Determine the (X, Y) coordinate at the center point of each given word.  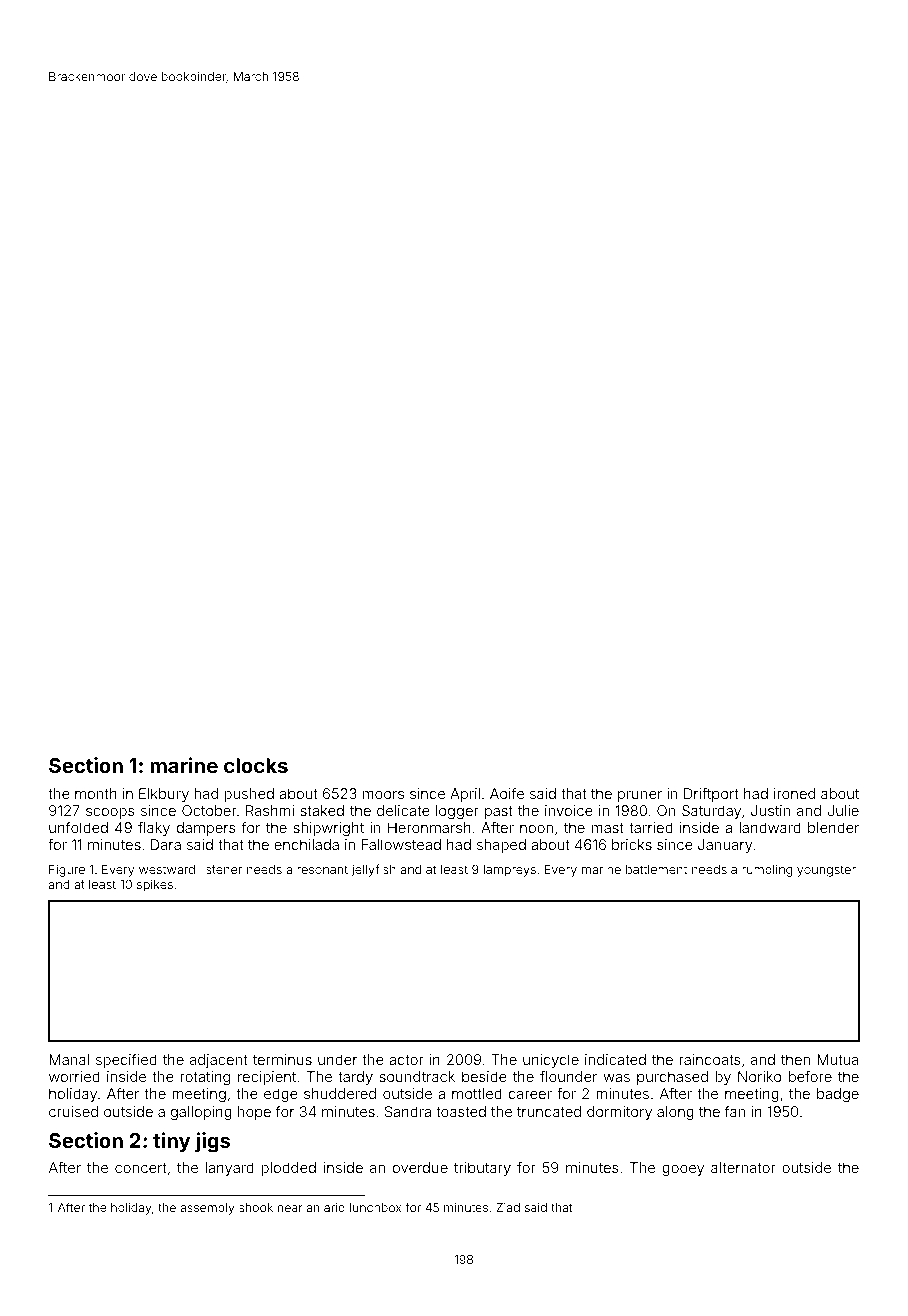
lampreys (510, 871)
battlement (656, 869)
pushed (249, 795)
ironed (794, 793)
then (795, 1059)
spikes (155, 885)
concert (141, 1168)
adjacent (218, 1061)
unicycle (551, 1061)
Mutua (837, 1059)
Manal (69, 1059)
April (465, 795)
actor (406, 1060)
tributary (482, 1169)
